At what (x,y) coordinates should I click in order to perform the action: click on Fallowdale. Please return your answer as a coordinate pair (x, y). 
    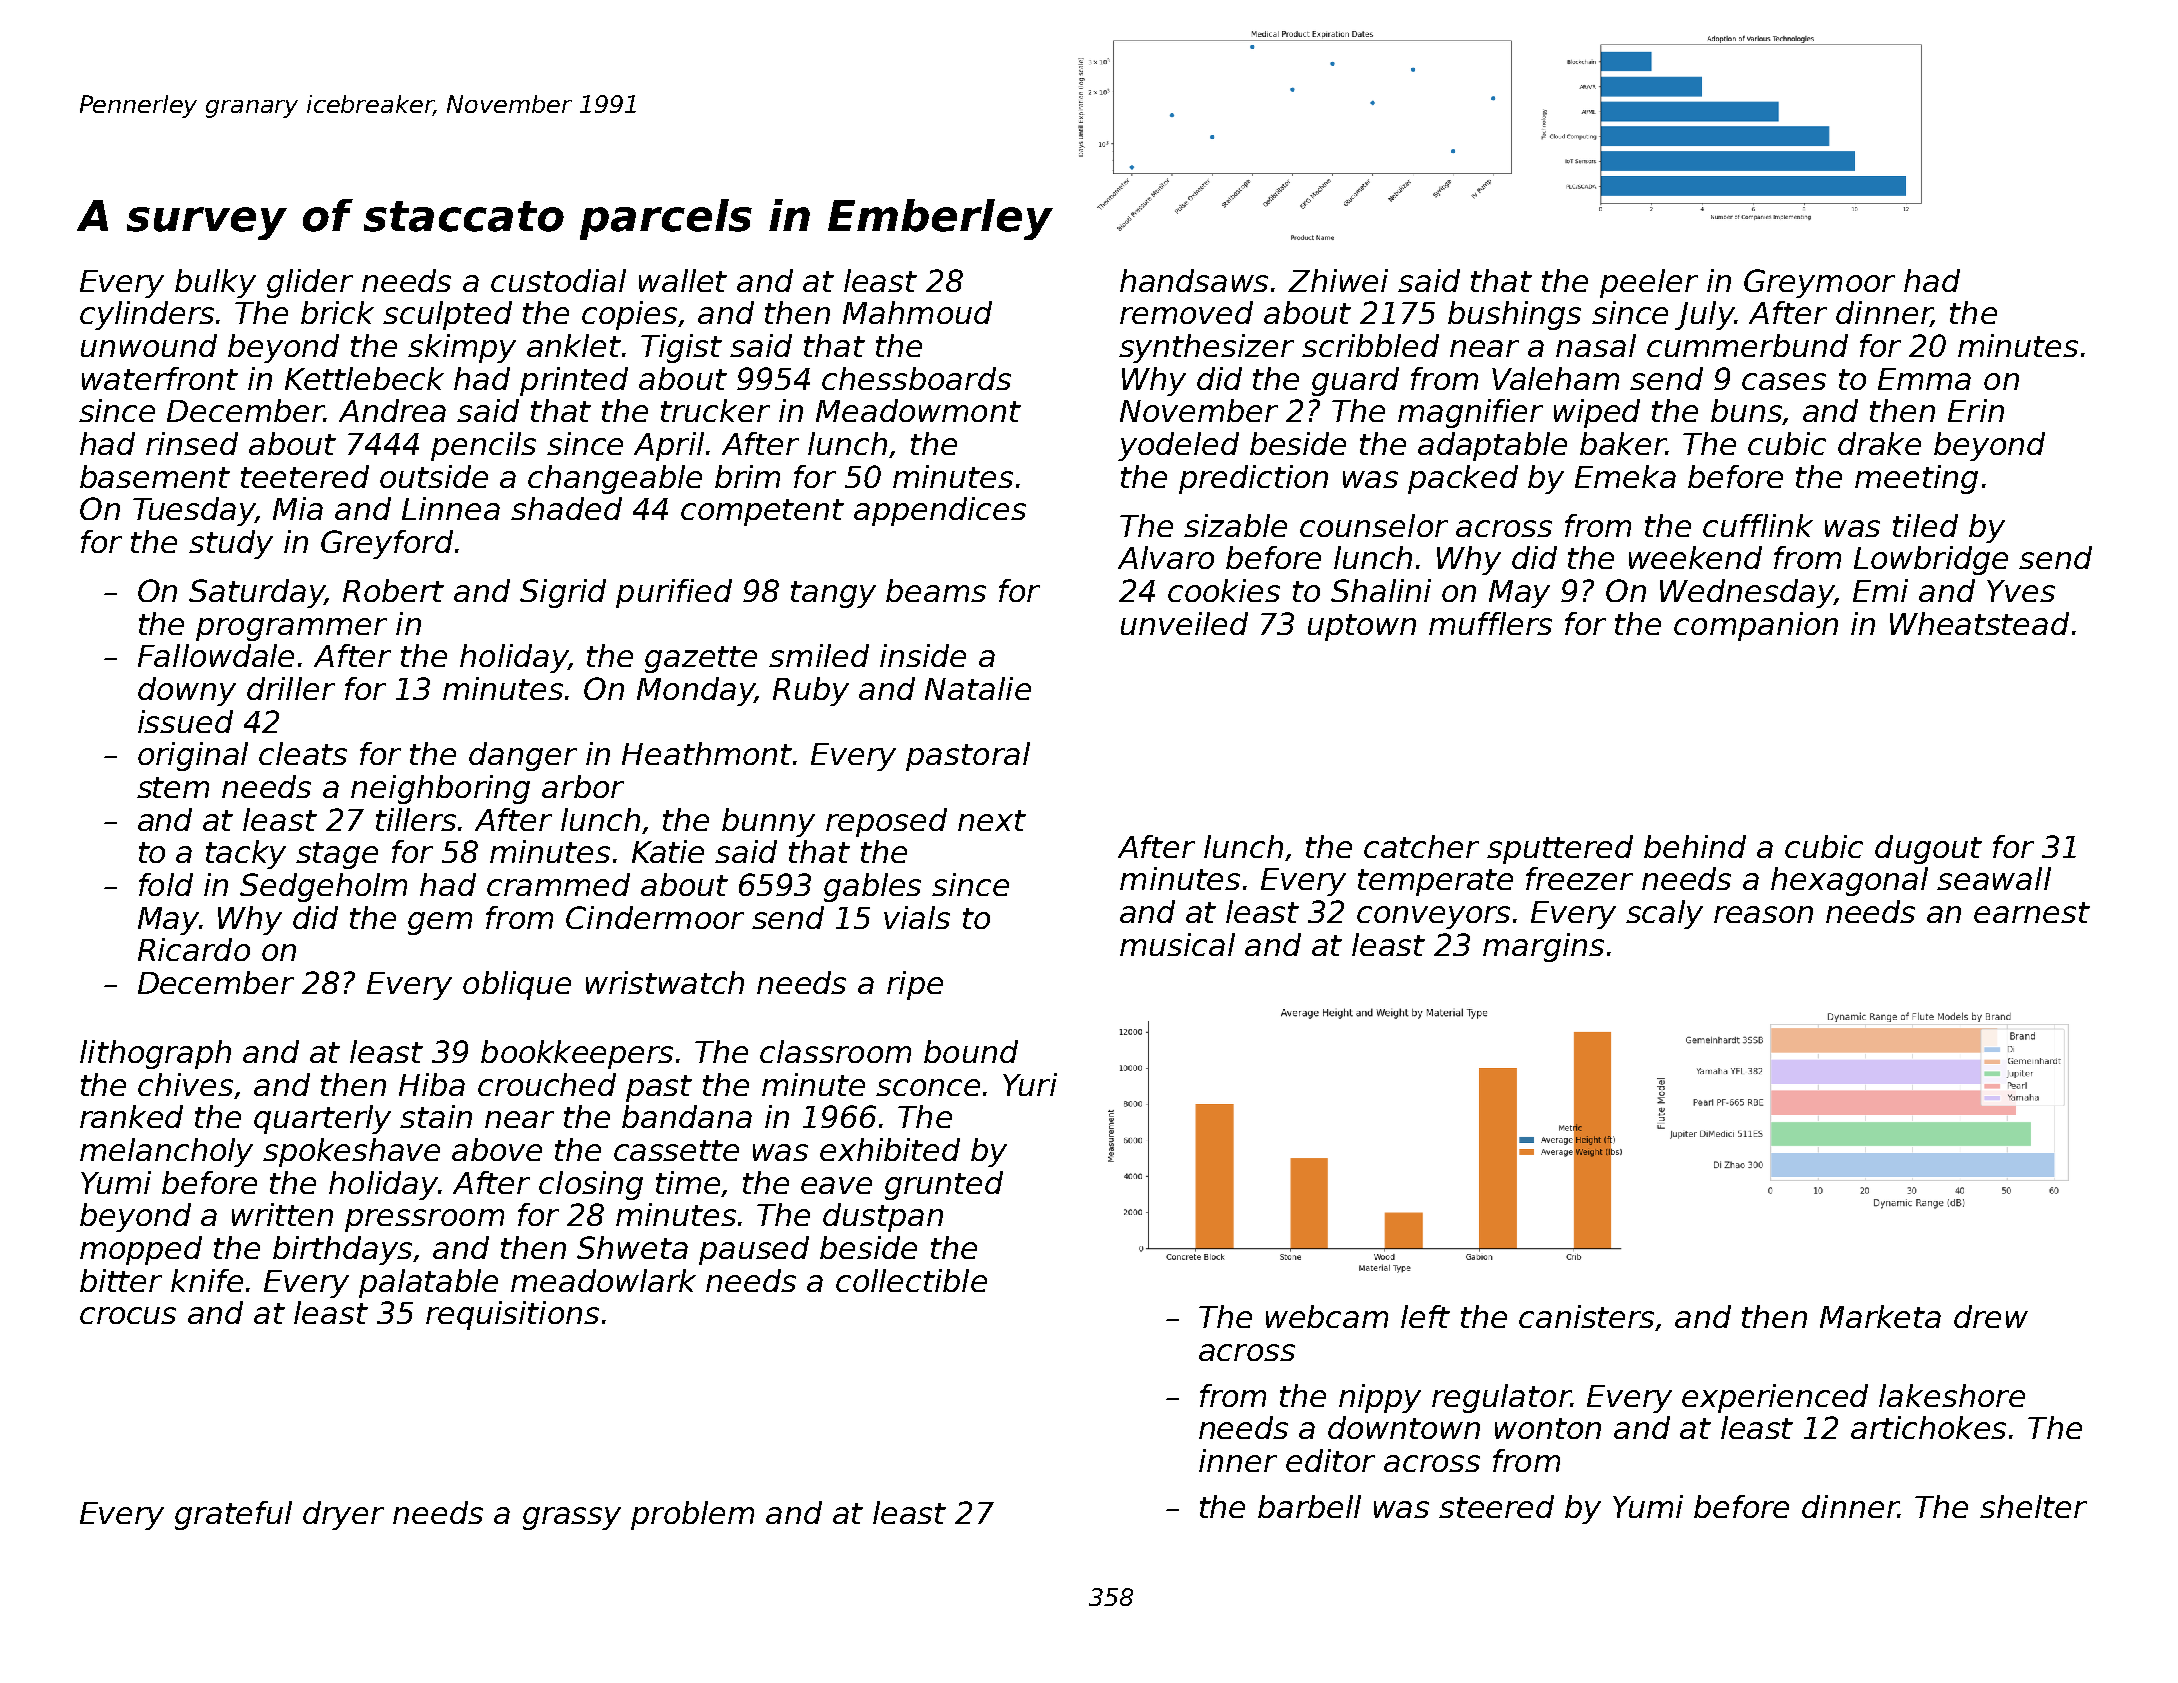
    Looking at the image, I should click on (216, 655).
